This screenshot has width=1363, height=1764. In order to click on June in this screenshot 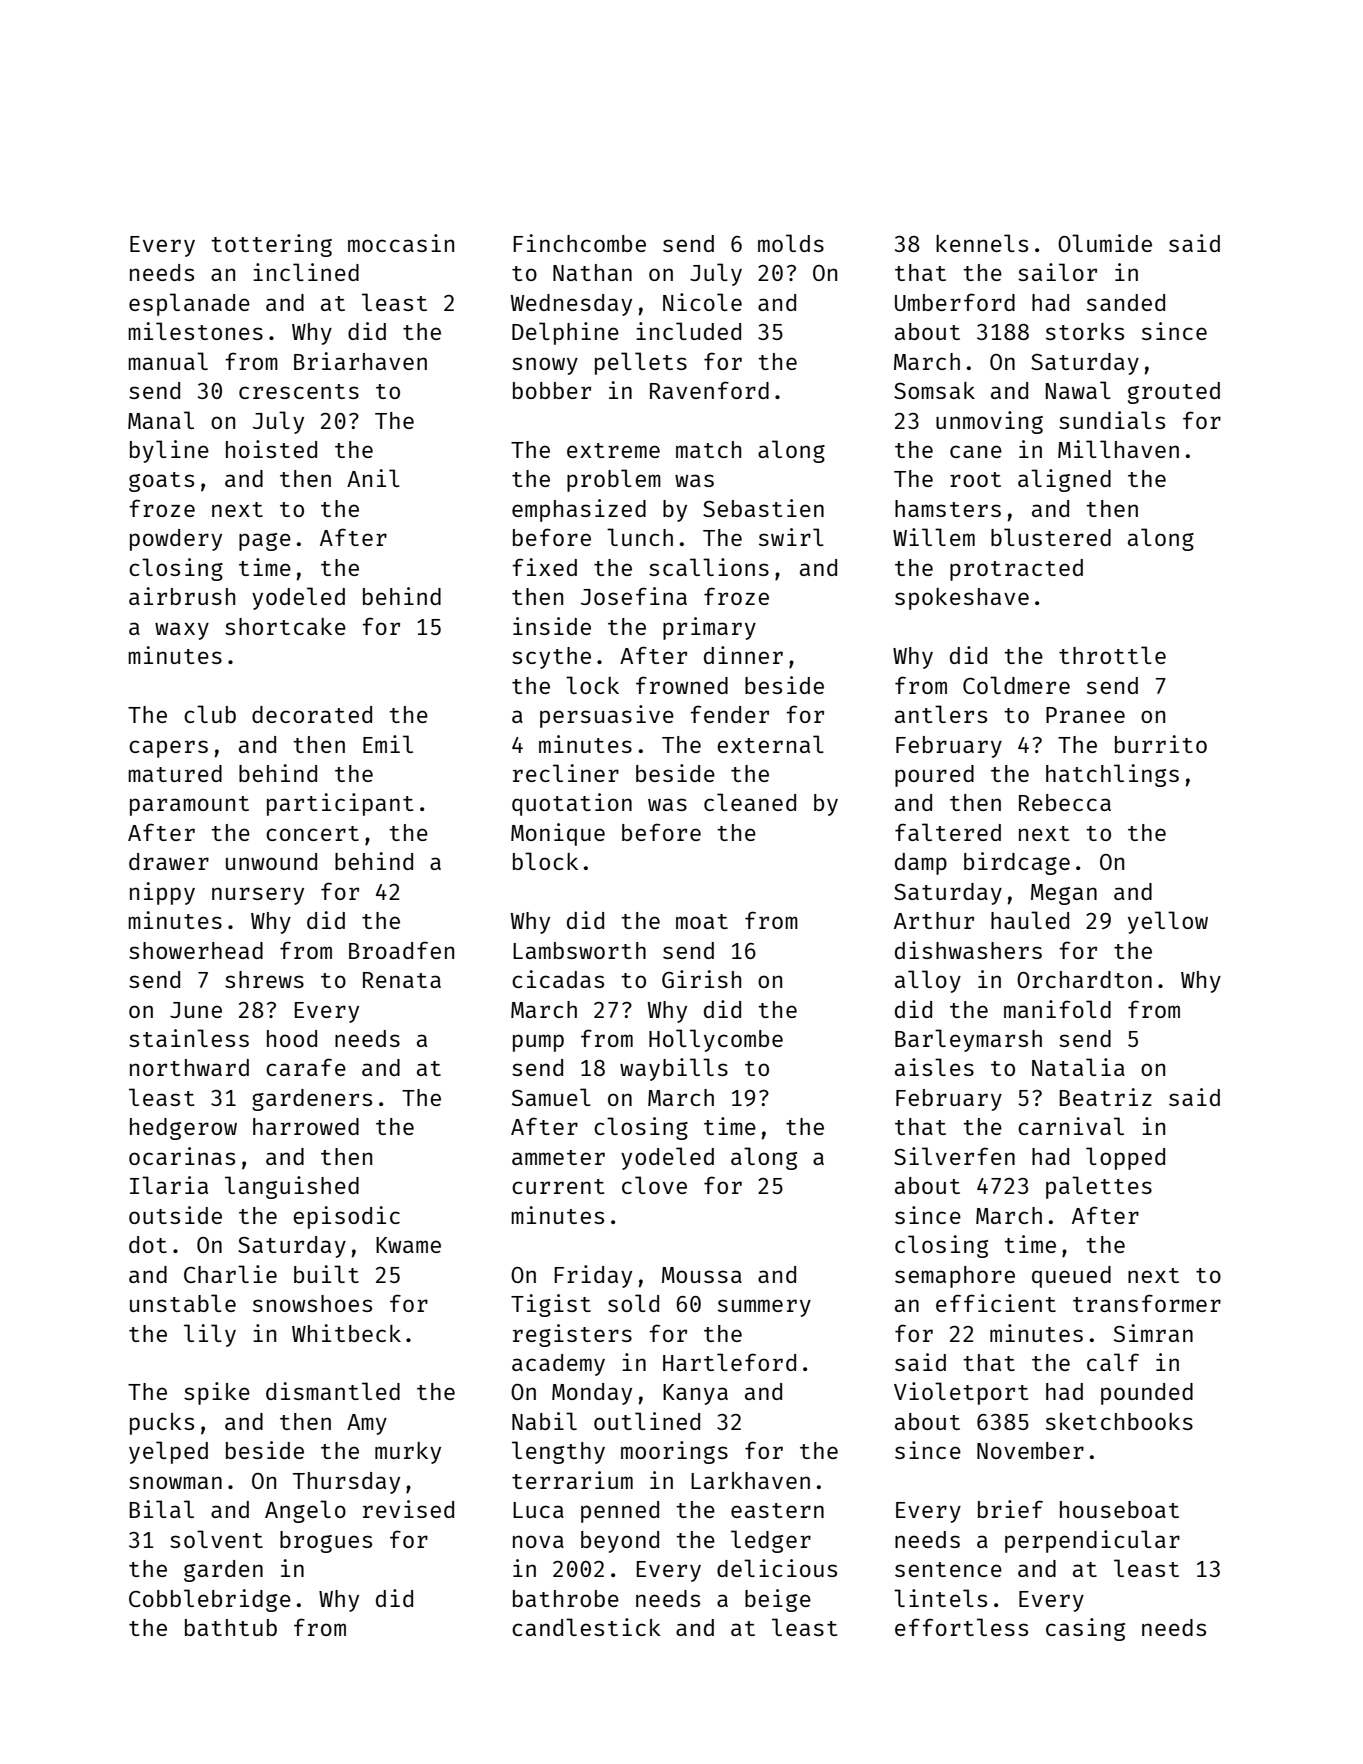, I will do `click(196, 1010)`.
